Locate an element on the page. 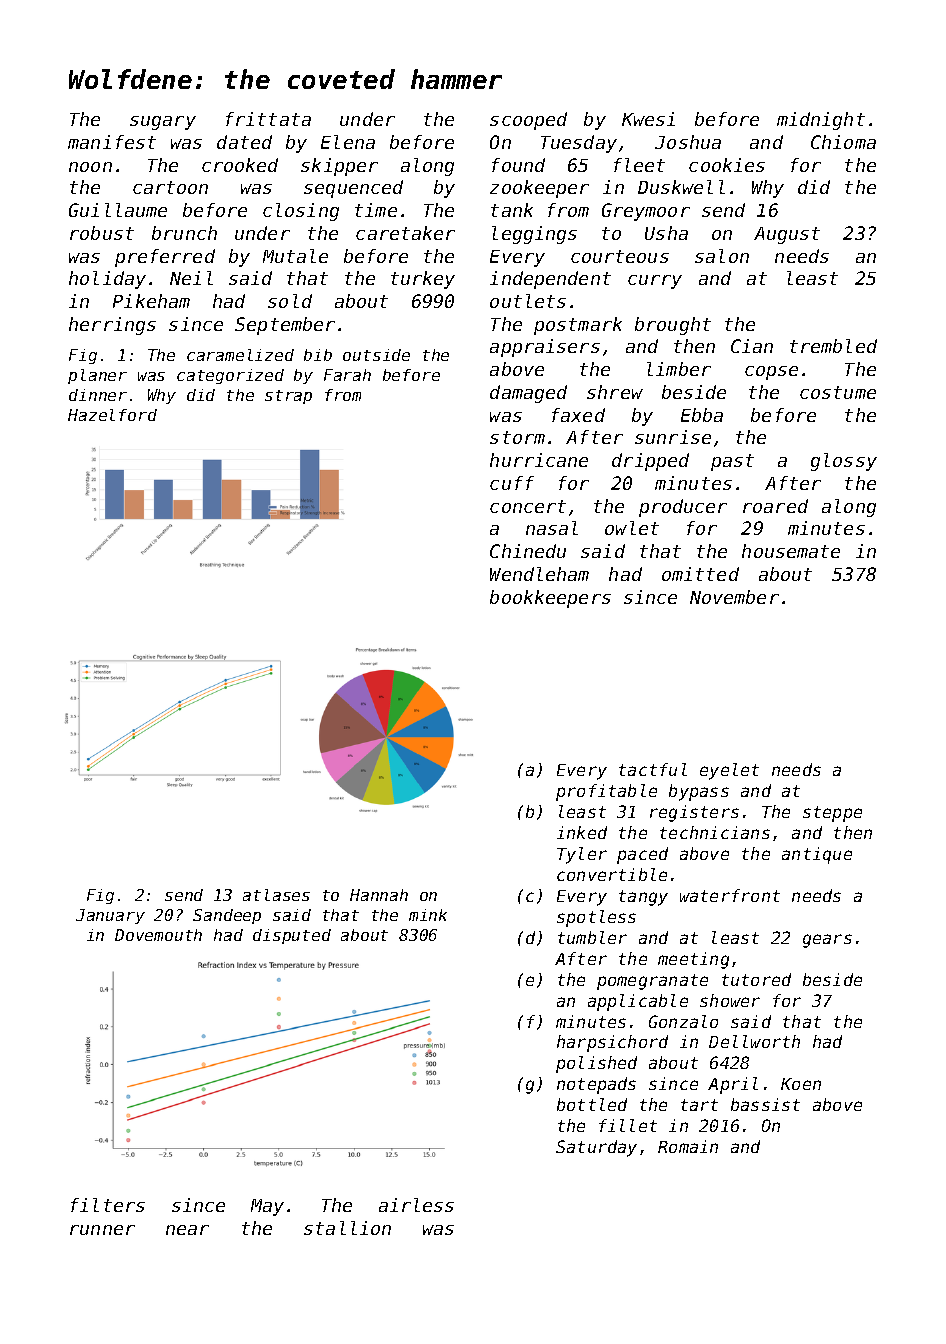 The width and height of the document is (946, 1344). Romain is located at coordinates (688, 1146).
